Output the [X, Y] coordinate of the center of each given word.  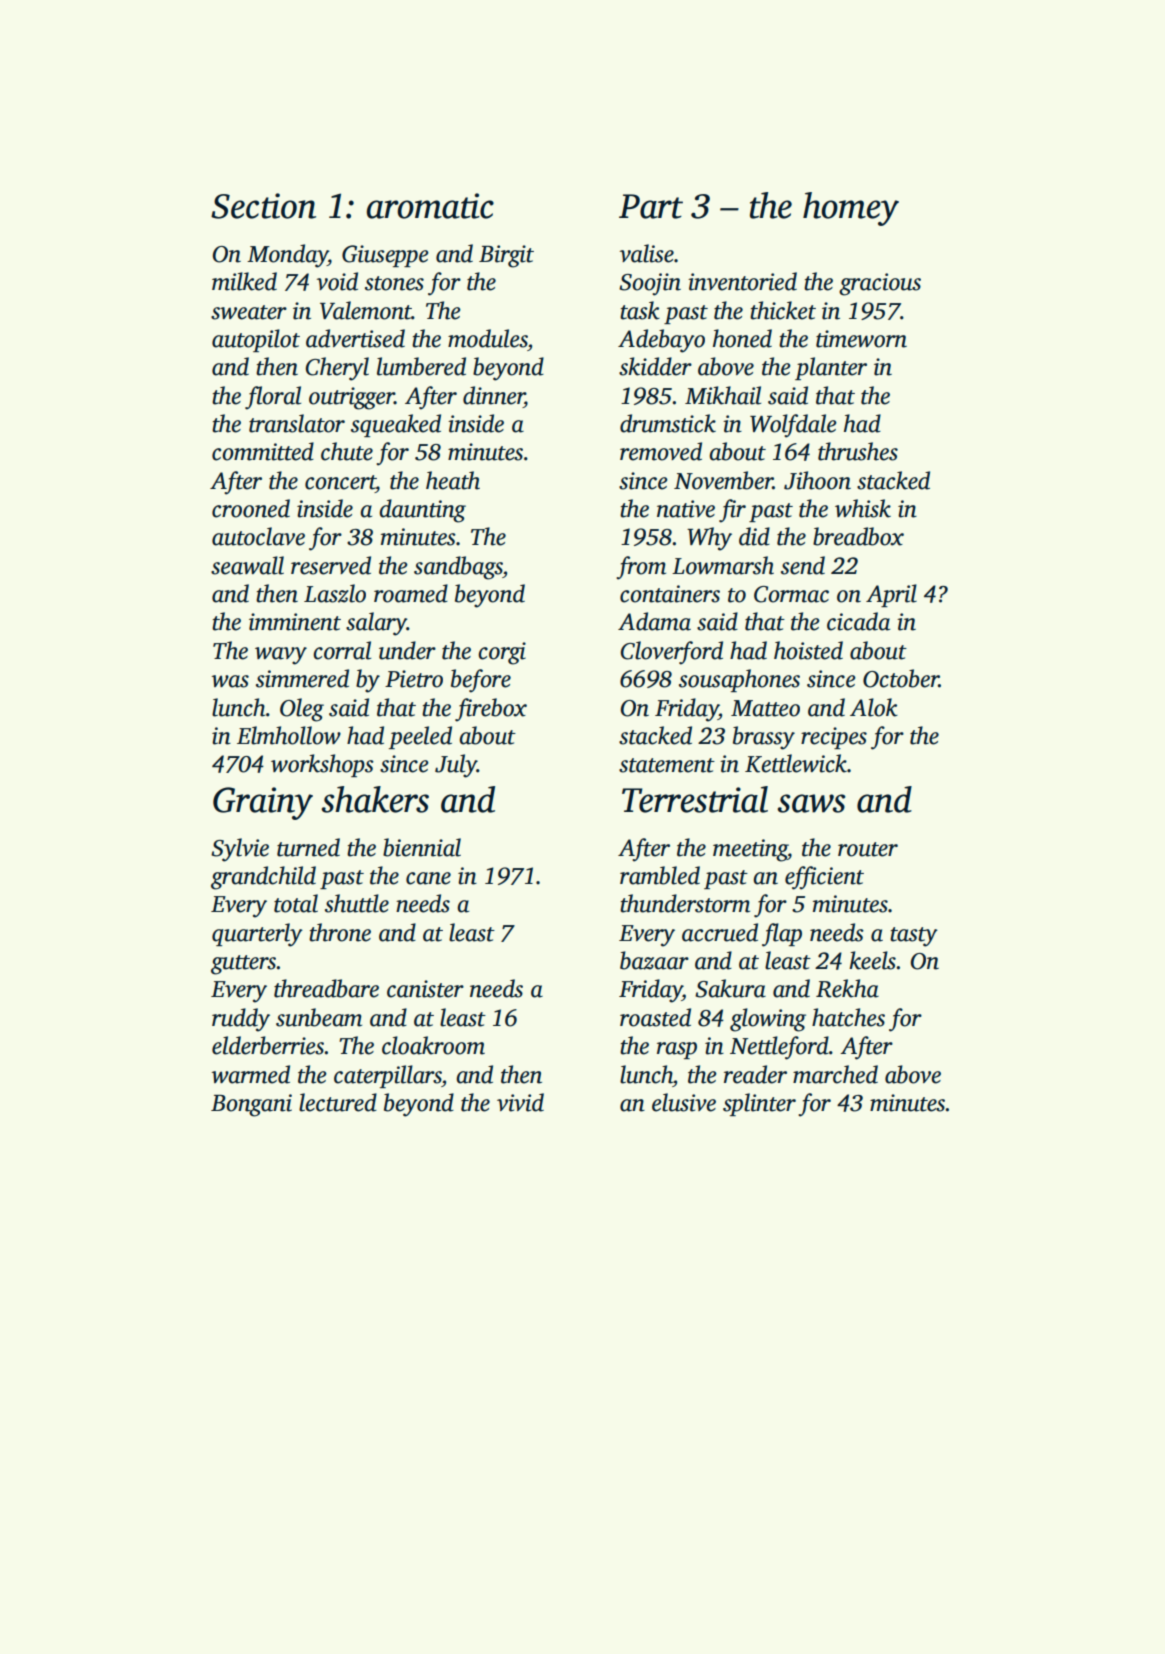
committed [263, 451]
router [868, 849]
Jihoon [817, 480]
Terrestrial [695, 799]
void [337, 281]
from [641, 568]
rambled [660, 875]
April [891, 595]
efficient [824, 878]
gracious [880, 284]
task [640, 310]
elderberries [268, 1045]
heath [453, 480]
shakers [375, 799]
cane [428, 878]
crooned [251, 508]
